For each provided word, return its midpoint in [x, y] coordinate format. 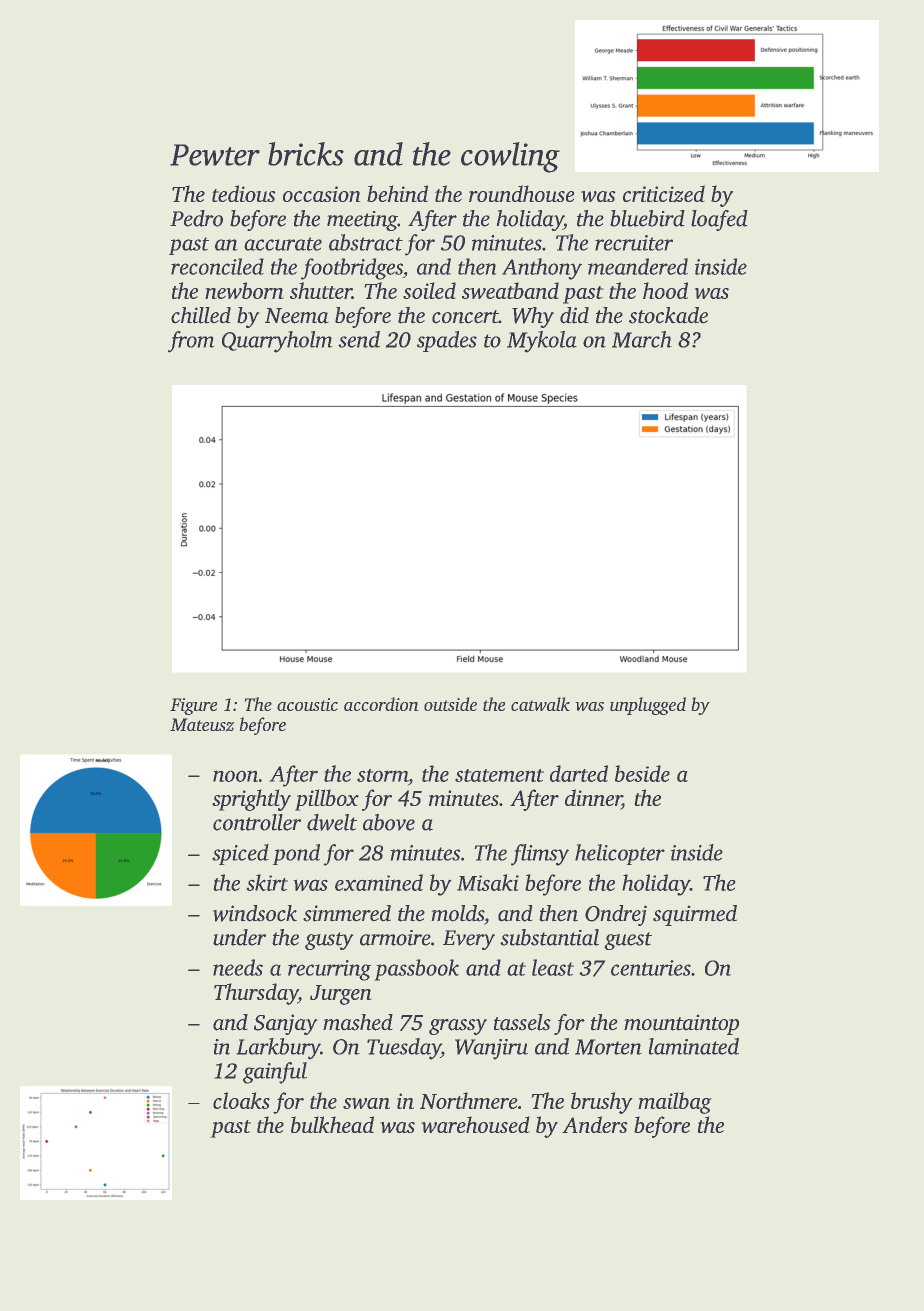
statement [499, 775]
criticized [664, 194]
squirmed [695, 915]
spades [447, 341]
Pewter [215, 155]
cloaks [241, 1100]
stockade [668, 315]
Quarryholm [277, 342]
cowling [510, 157]
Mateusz [202, 725]
